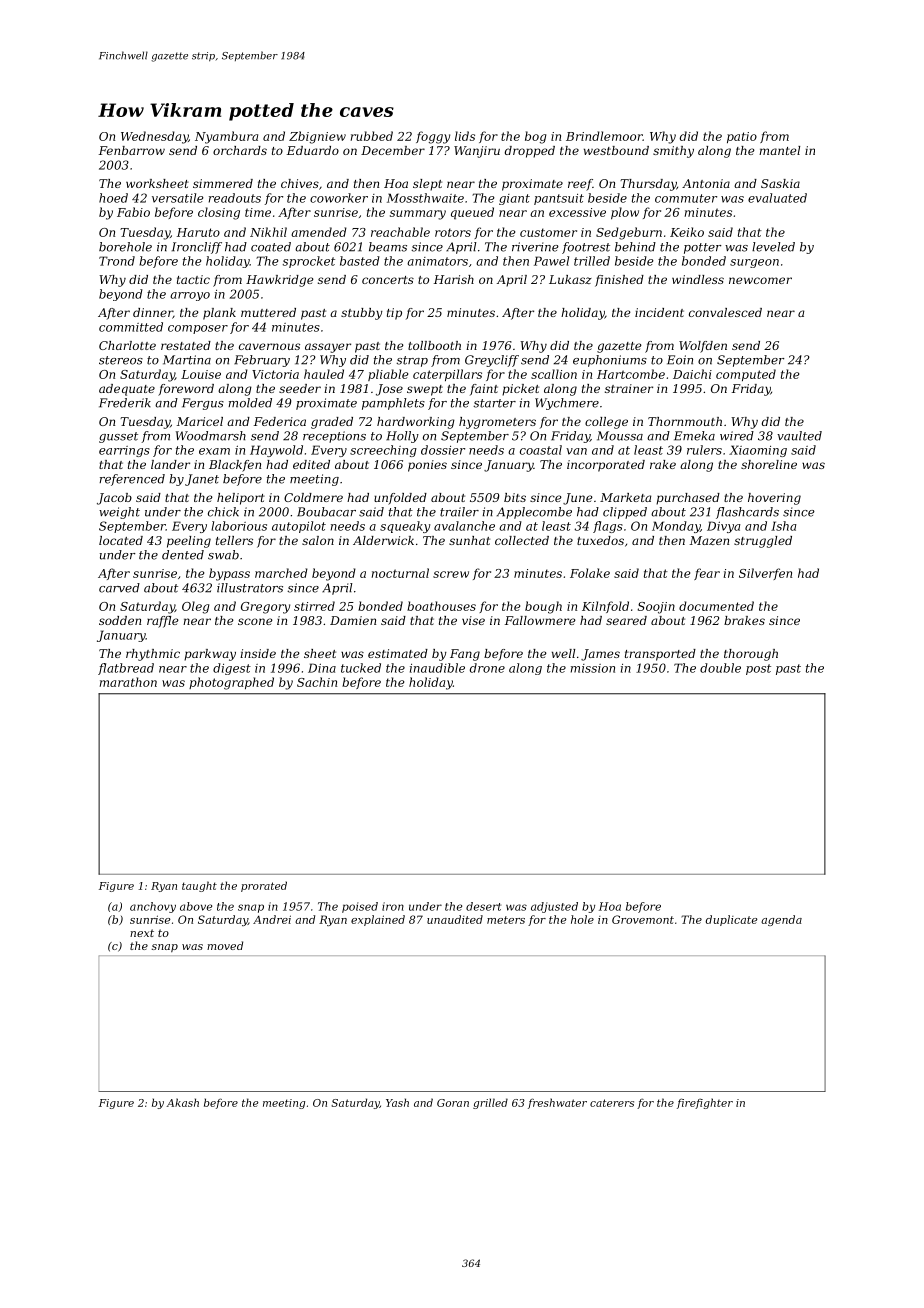  What do you see at coordinates (765, 574) in the image?
I see `Silverfen` at bounding box center [765, 574].
